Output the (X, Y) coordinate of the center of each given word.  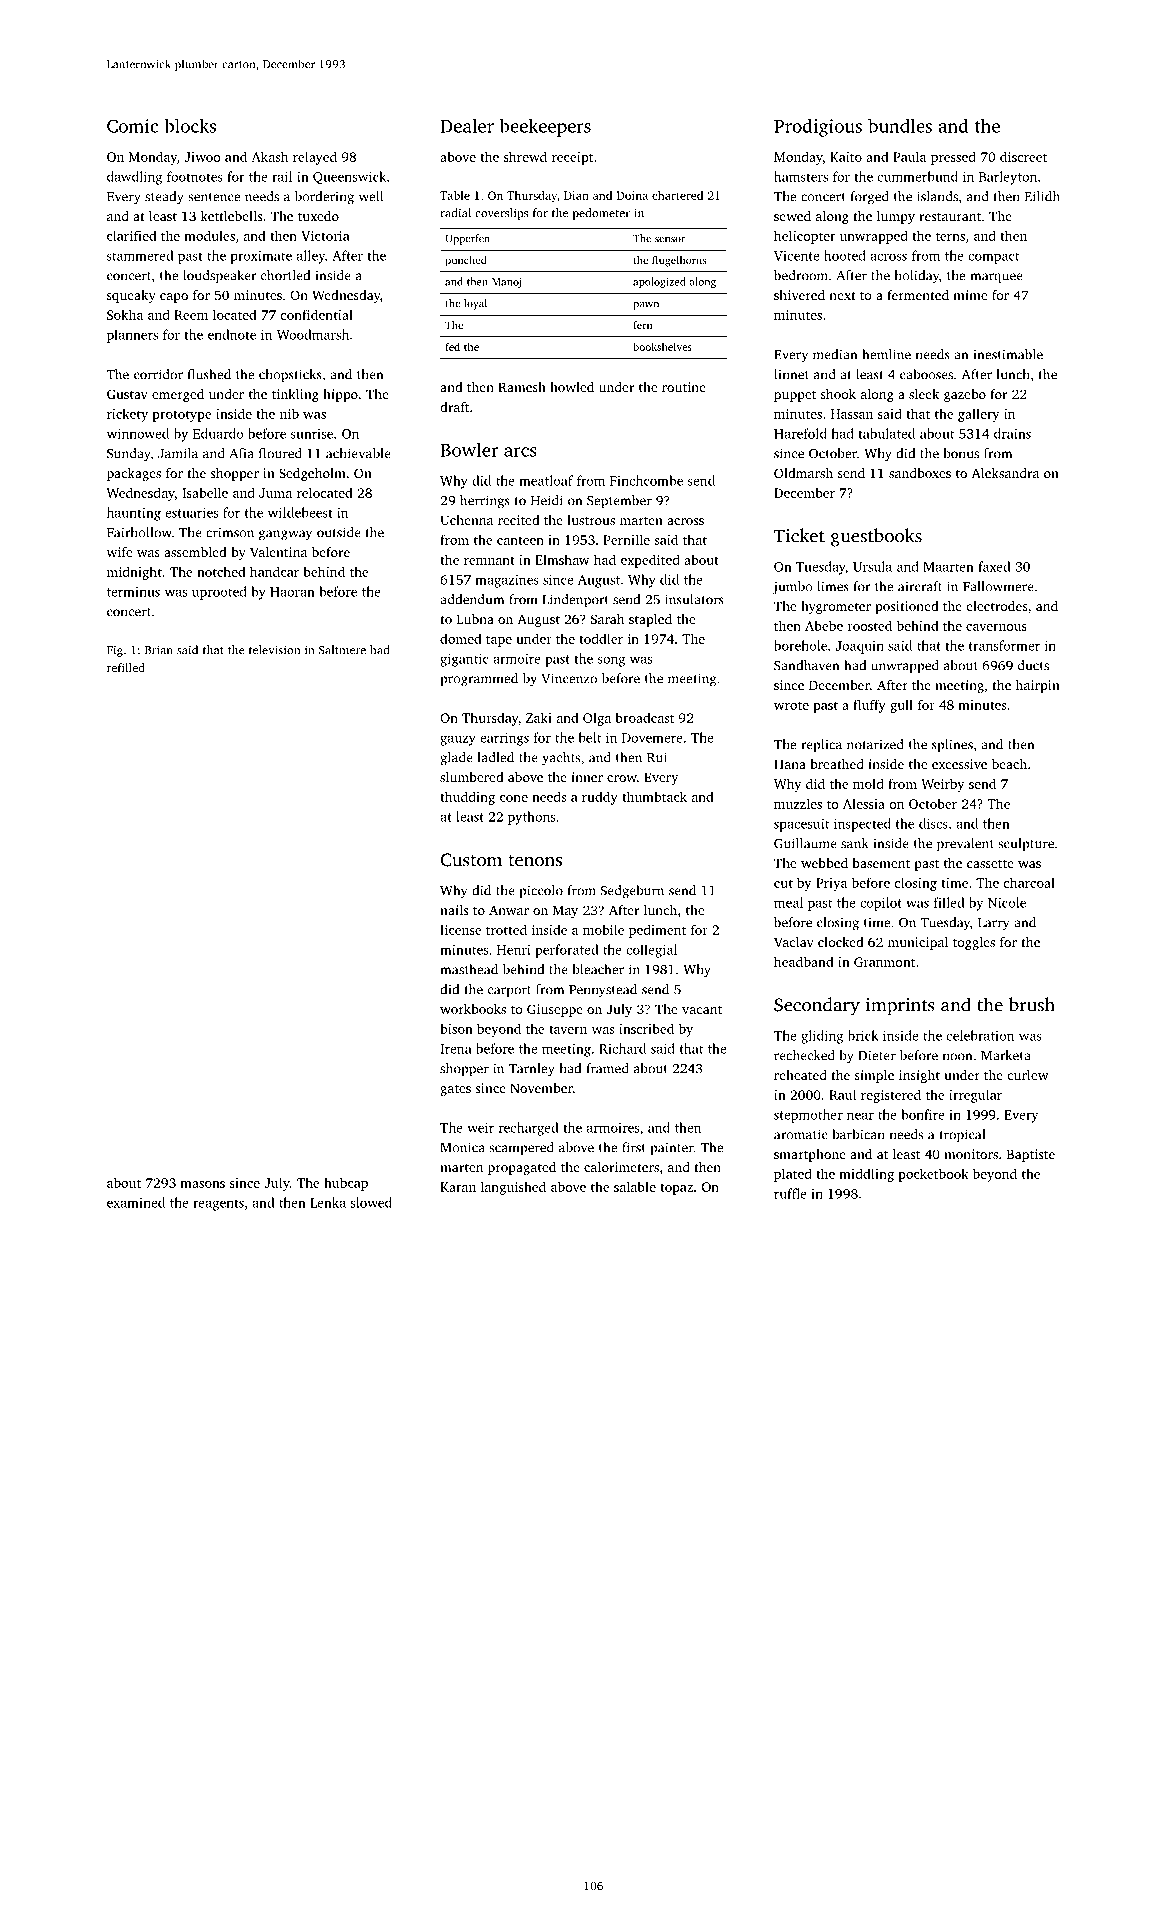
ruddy (600, 798)
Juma (275, 493)
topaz (676, 1189)
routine (684, 387)
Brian (159, 650)
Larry (994, 924)
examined (136, 1202)
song (611, 661)
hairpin (1038, 686)
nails (454, 910)
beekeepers (545, 127)
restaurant (950, 217)
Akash (269, 156)
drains (1012, 433)
